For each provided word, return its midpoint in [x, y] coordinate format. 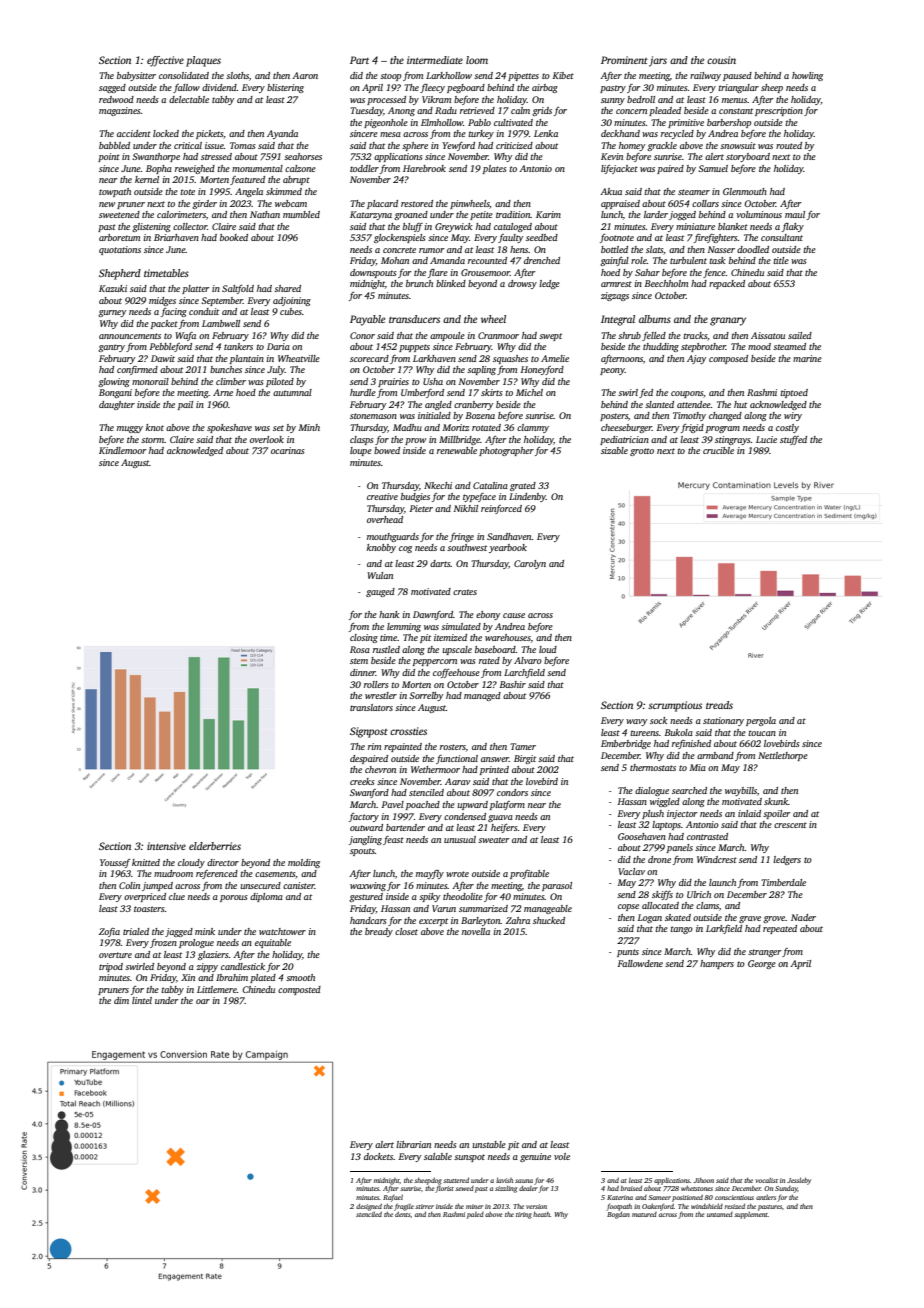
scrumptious [675, 706]
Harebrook [424, 168]
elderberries [215, 846]
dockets [378, 1156]
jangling [365, 840]
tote [187, 192]
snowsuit [738, 145]
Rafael [393, 1198]
